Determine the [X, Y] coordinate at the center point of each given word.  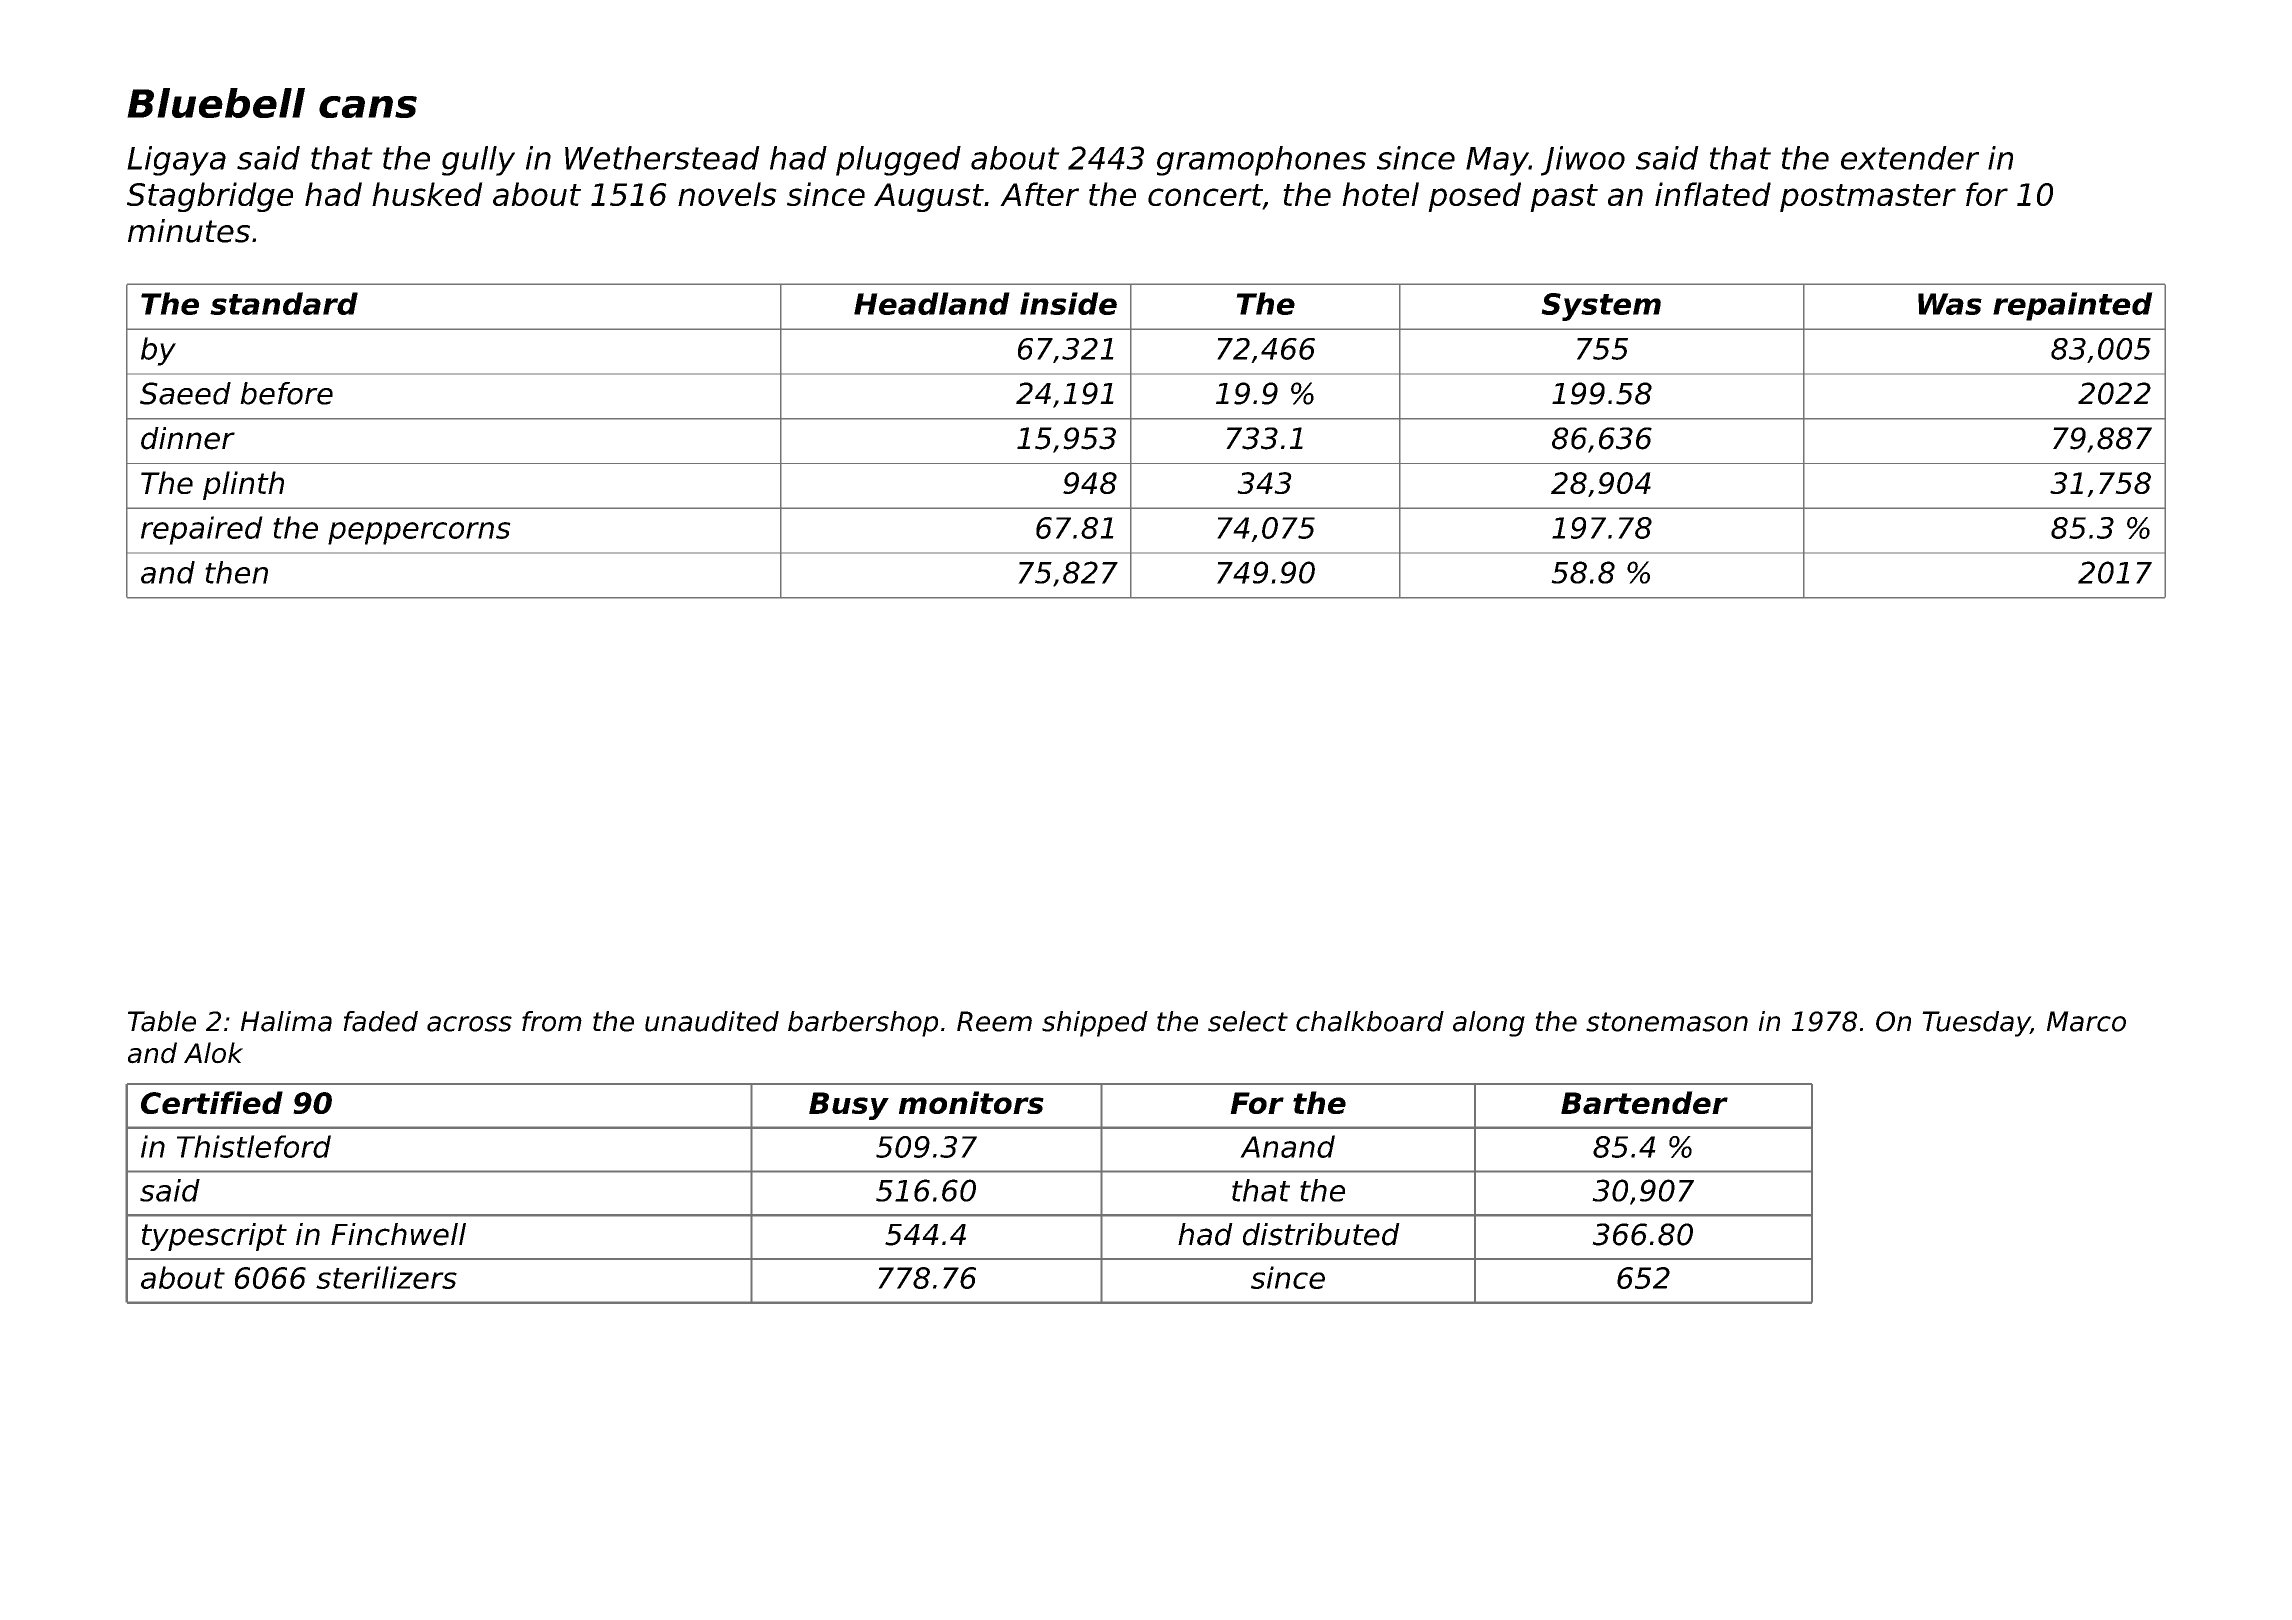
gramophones [1261, 161]
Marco [2086, 1021]
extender [1910, 158]
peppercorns [419, 533]
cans [368, 107]
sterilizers [386, 1277]
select [1248, 1021]
